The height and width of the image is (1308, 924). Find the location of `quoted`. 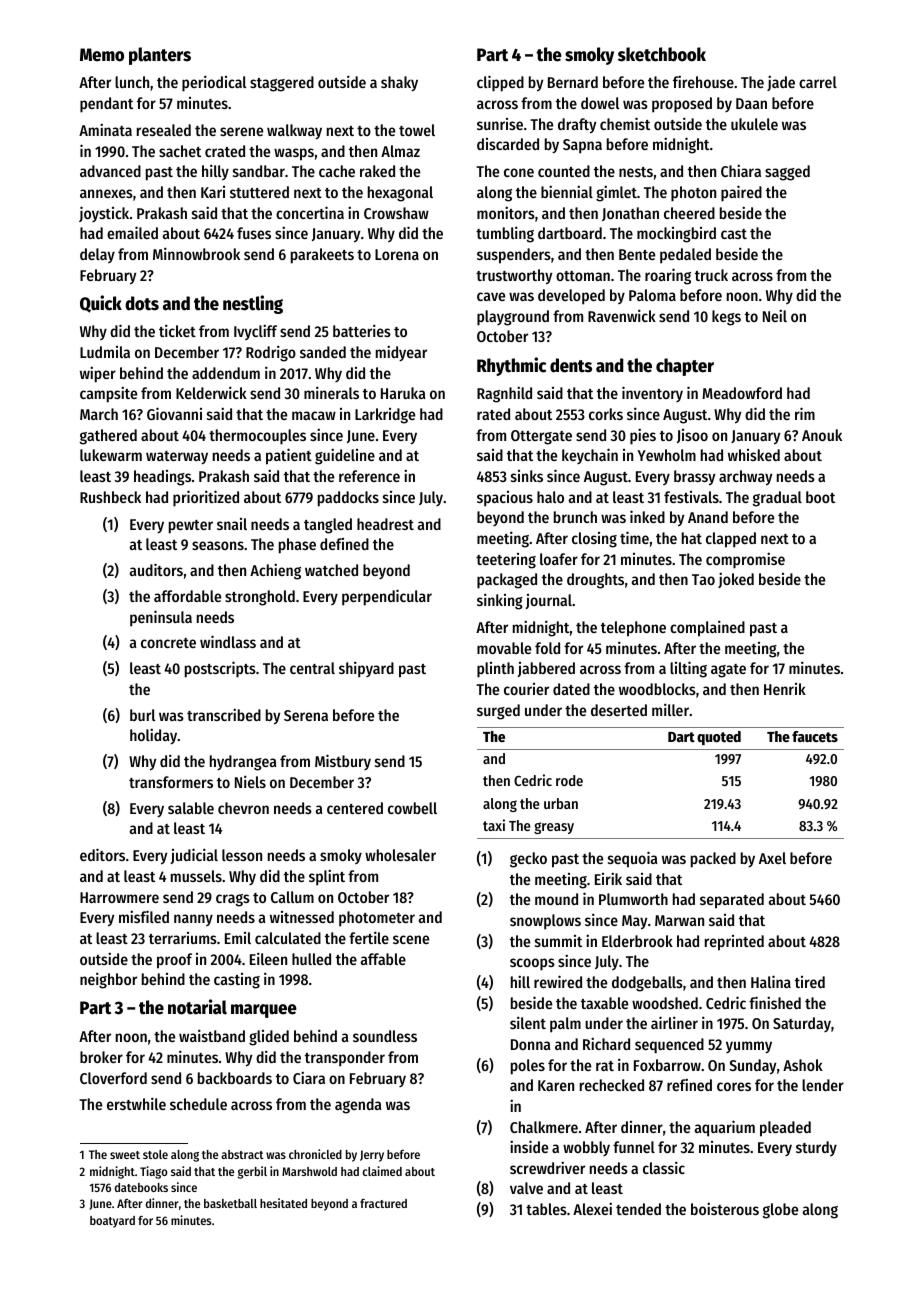

quoted is located at coordinates (719, 738).
